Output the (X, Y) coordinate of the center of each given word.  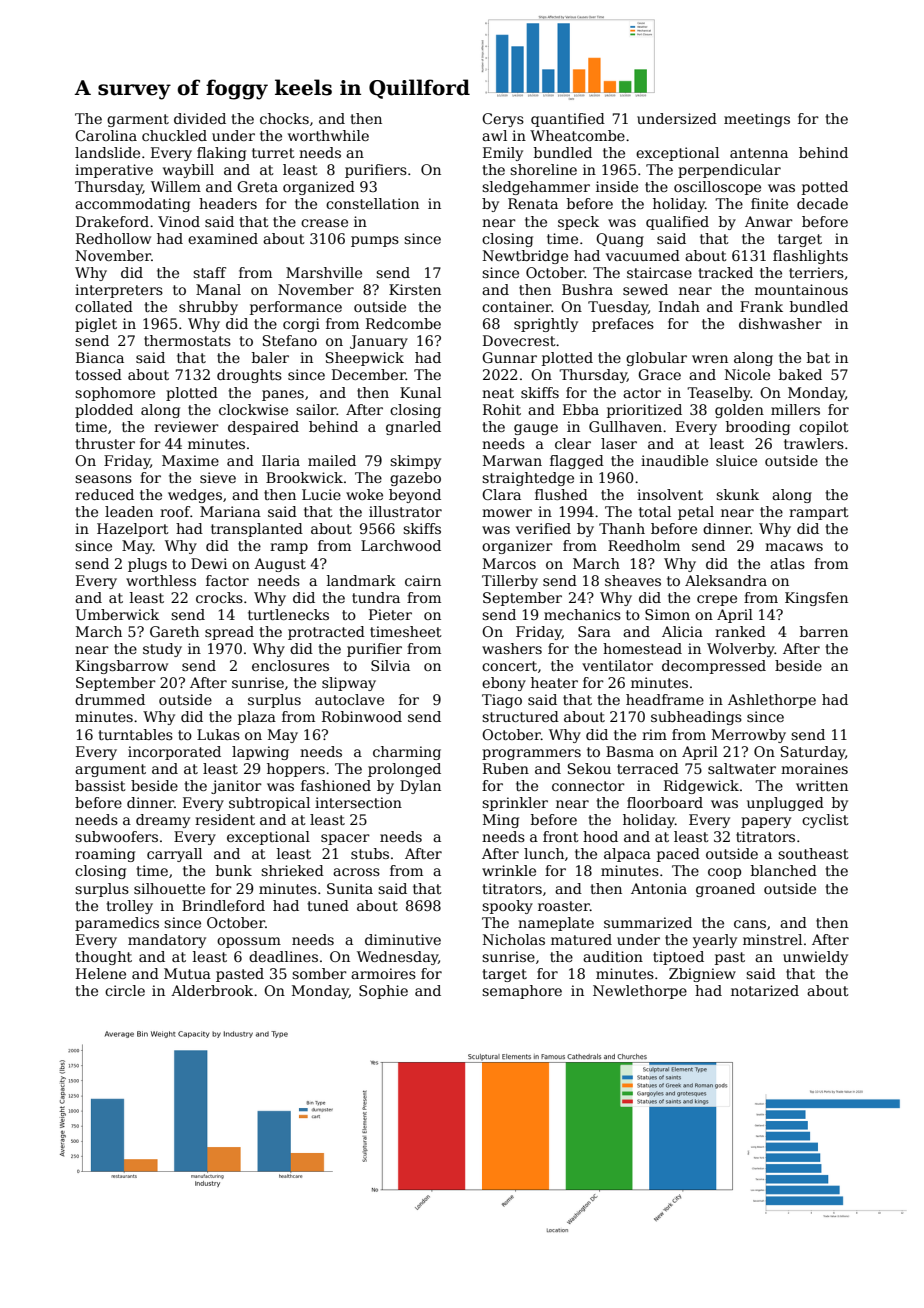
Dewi (209, 563)
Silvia (390, 665)
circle (125, 990)
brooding (758, 428)
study (162, 650)
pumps (375, 241)
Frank (761, 306)
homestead (642, 648)
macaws (794, 547)
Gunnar (509, 357)
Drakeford (112, 221)
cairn (423, 580)
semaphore (522, 992)
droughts (249, 376)
